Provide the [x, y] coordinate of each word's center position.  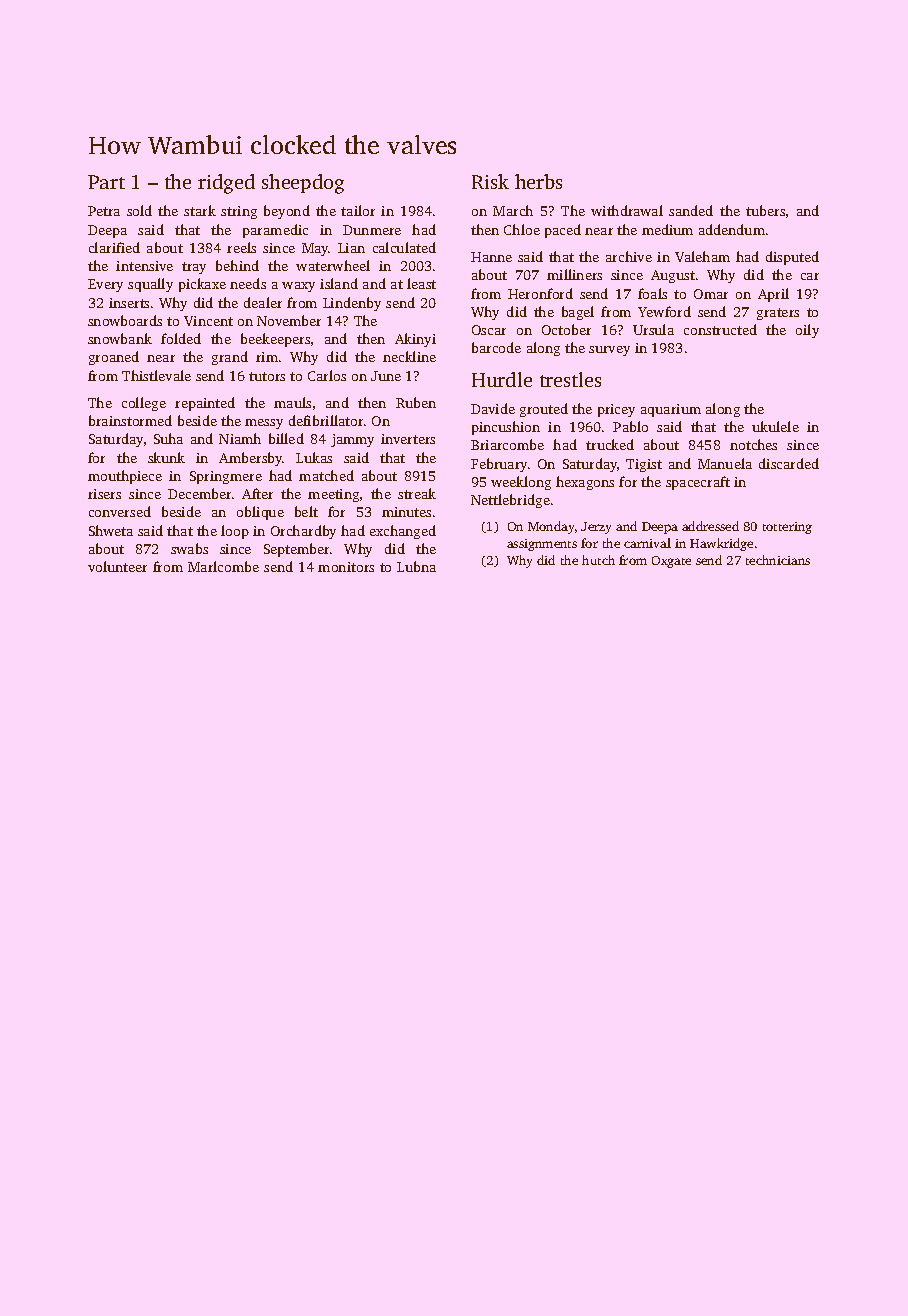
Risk [490, 181]
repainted [205, 404]
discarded [789, 463]
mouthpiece [125, 477]
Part [106, 182]
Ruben [416, 402]
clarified [114, 247]
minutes [406, 512]
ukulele [775, 426]
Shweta [111, 530]
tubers [765, 210]
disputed [792, 258]
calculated [404, 247]
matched [326, 475]
